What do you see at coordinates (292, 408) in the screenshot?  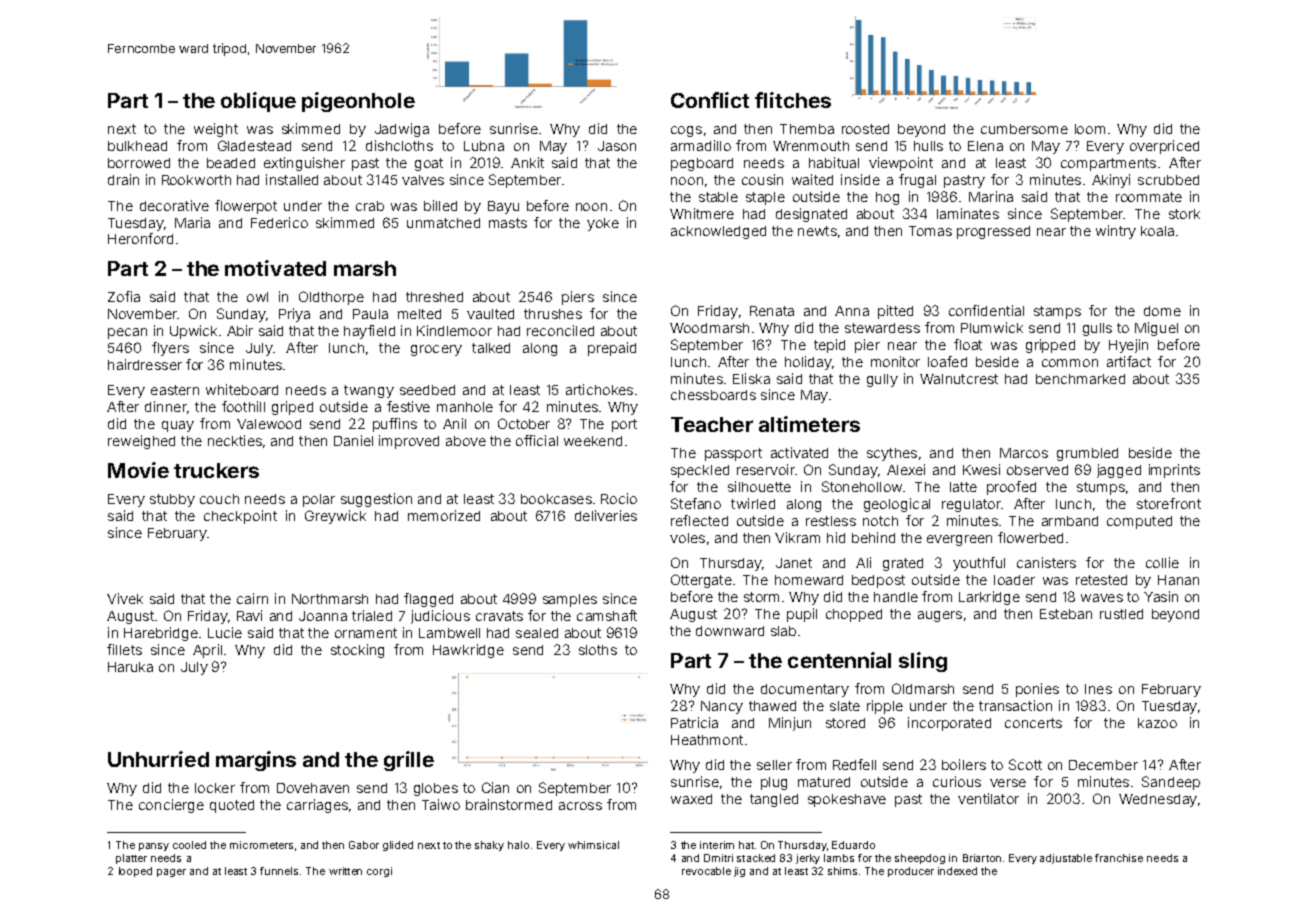 I see `griped` at bounding box center [292, 408].
